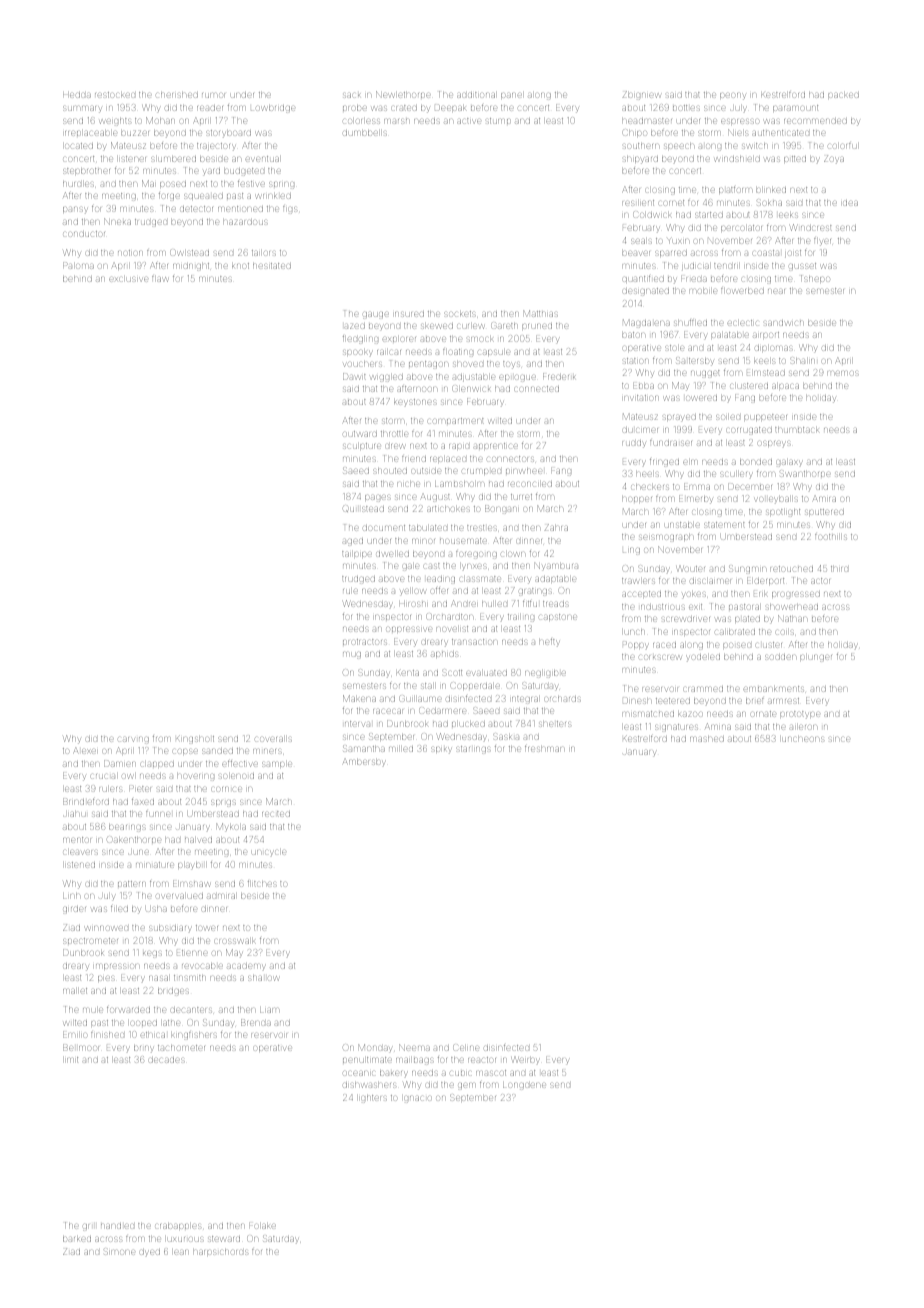 The width and height of the screenshot is (924, 1308). I want to click on lowered, so click(701, 398).
